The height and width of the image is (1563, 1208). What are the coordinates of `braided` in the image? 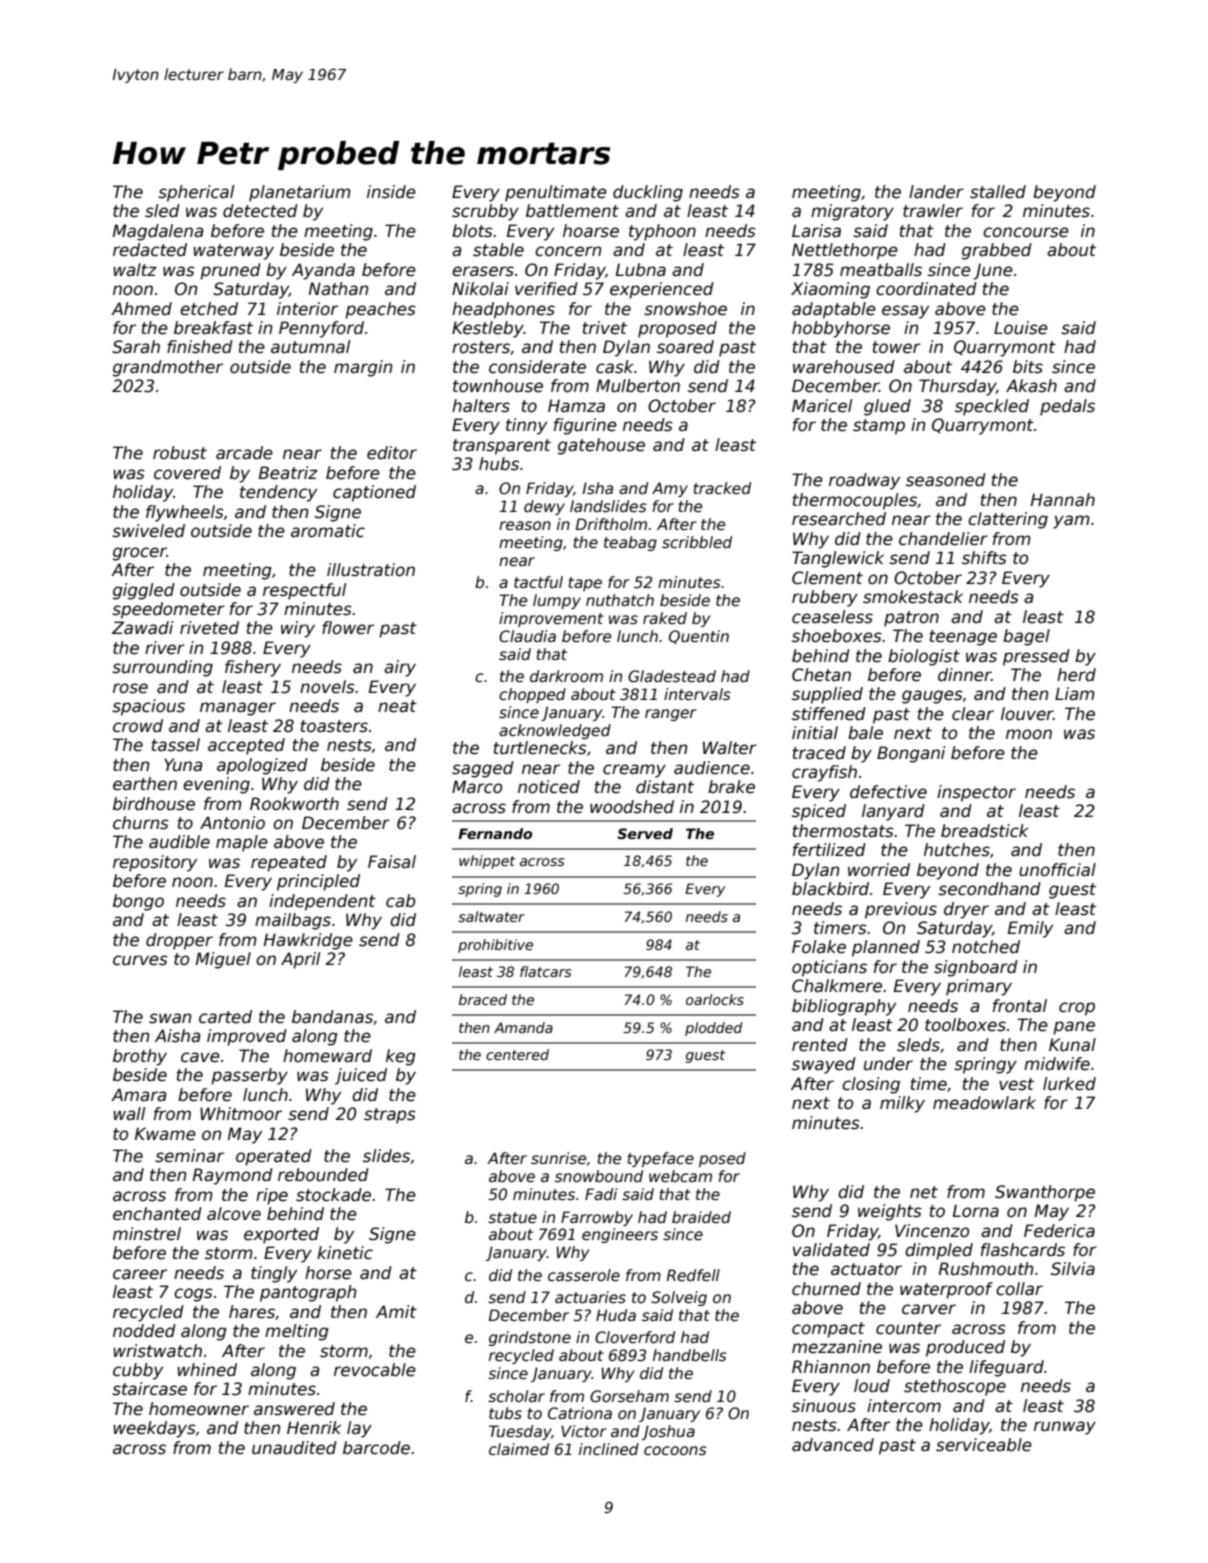 It's located at (701, 1217).
